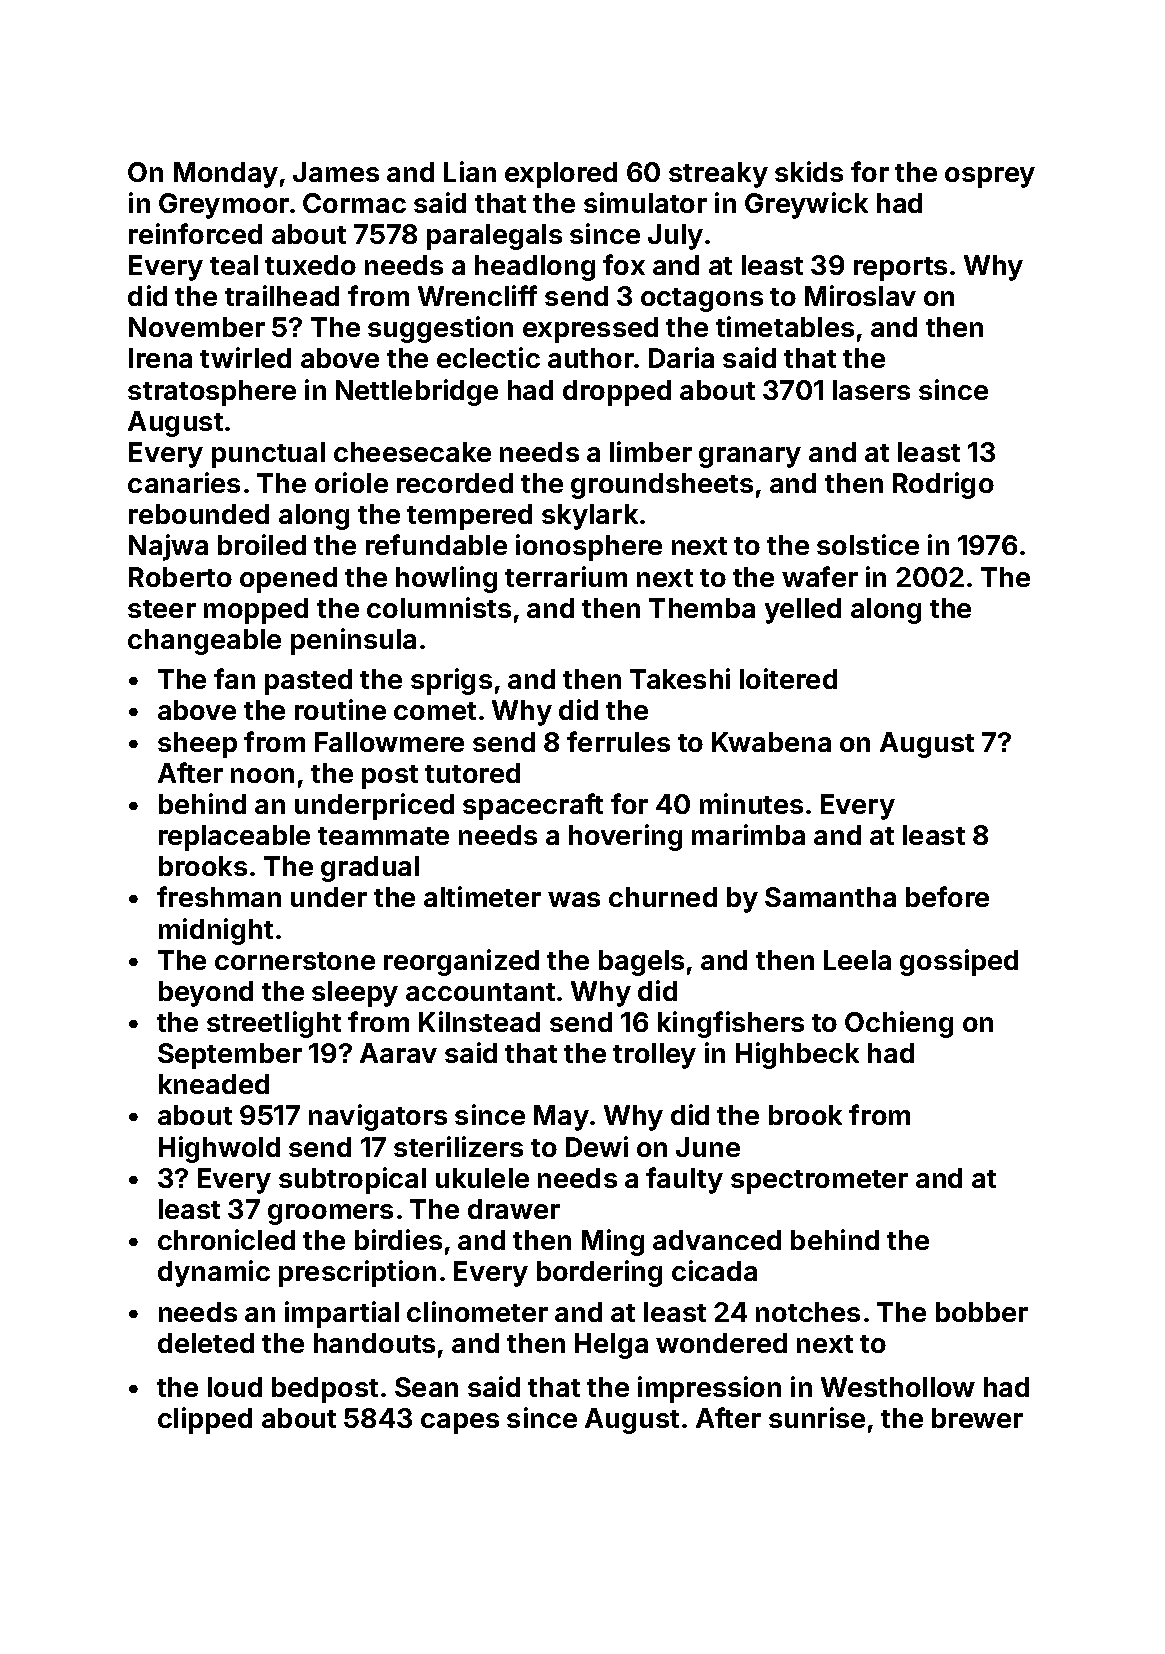 This document has height=1654, width=1165. I want to click on loitered, so click(788, 678).
